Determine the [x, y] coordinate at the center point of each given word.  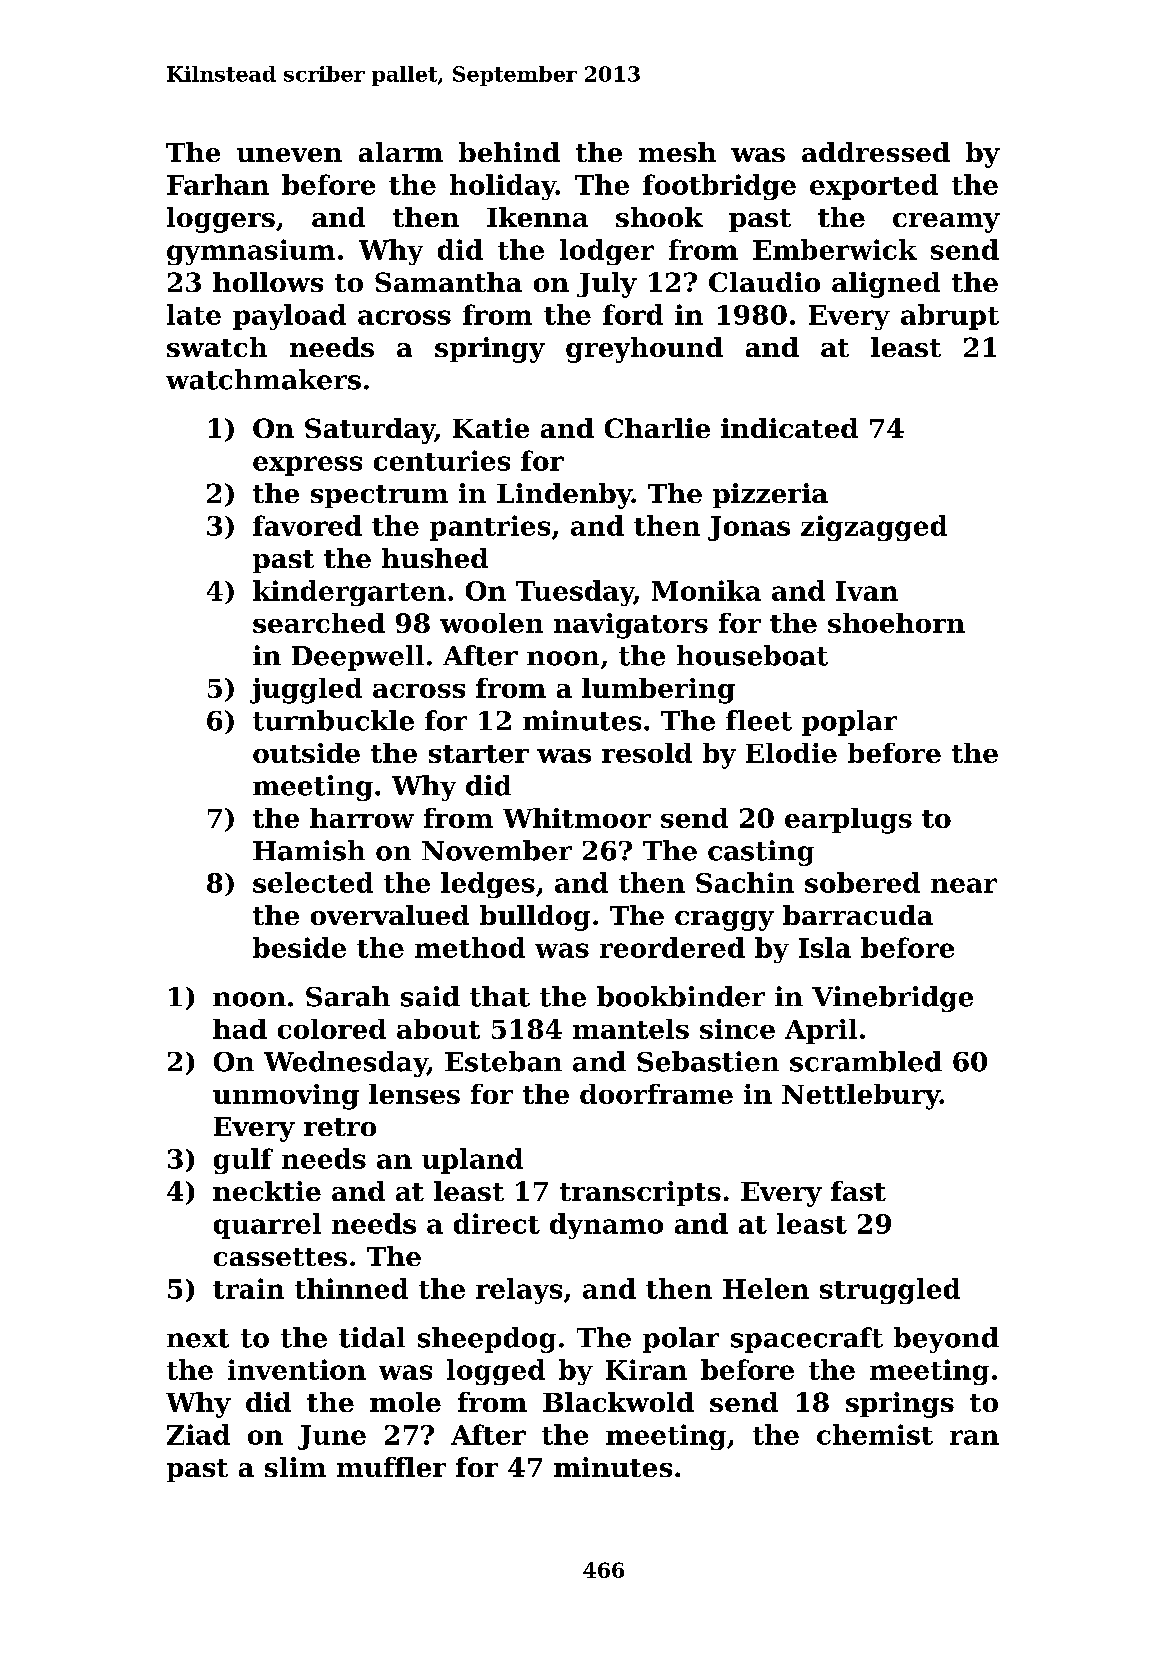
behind [509, 152]
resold [647, 753]
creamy [946, 223]
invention [297, 1369]
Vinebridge [892, 999]
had [240, 1029]
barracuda [858, 915]
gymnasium [251, 252]
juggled [306, 691]
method [470, 947]
